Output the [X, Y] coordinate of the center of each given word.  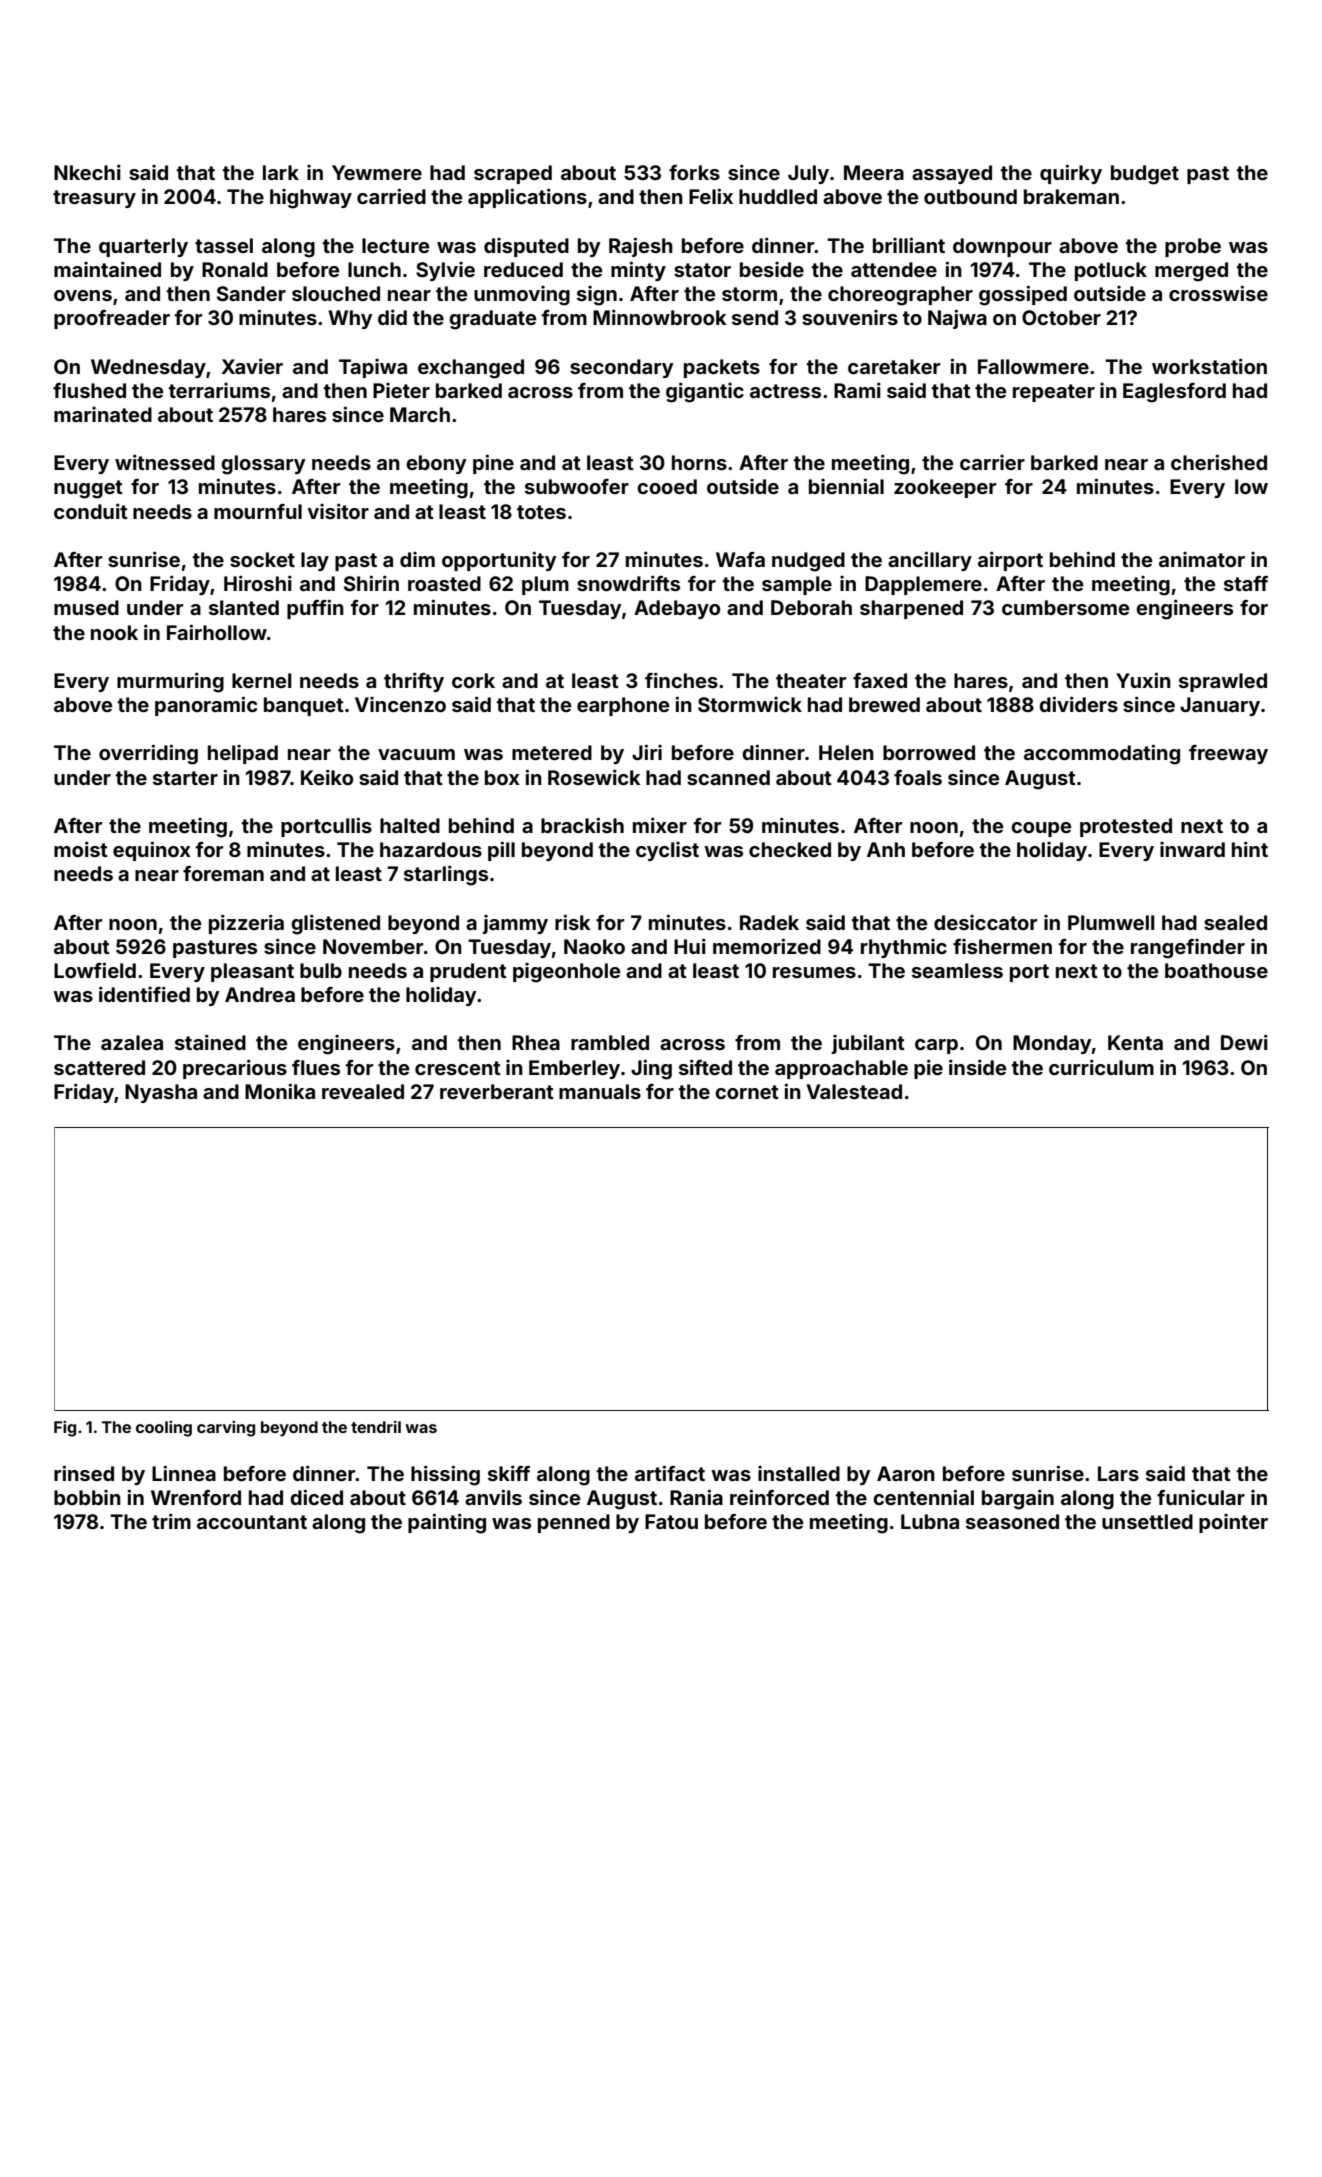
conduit [91, 511]
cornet [747, 1092]
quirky [1071, 174]
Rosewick [594, 777]
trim [171, 1521]
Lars [1118, 1473]
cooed [667, 486]
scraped [513, 174]
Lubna [930, 1521]
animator [1202, 559]
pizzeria [246, 924]
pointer [1233, 1523]
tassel [224, 245]
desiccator [985, 922]
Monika [280, 1091]
